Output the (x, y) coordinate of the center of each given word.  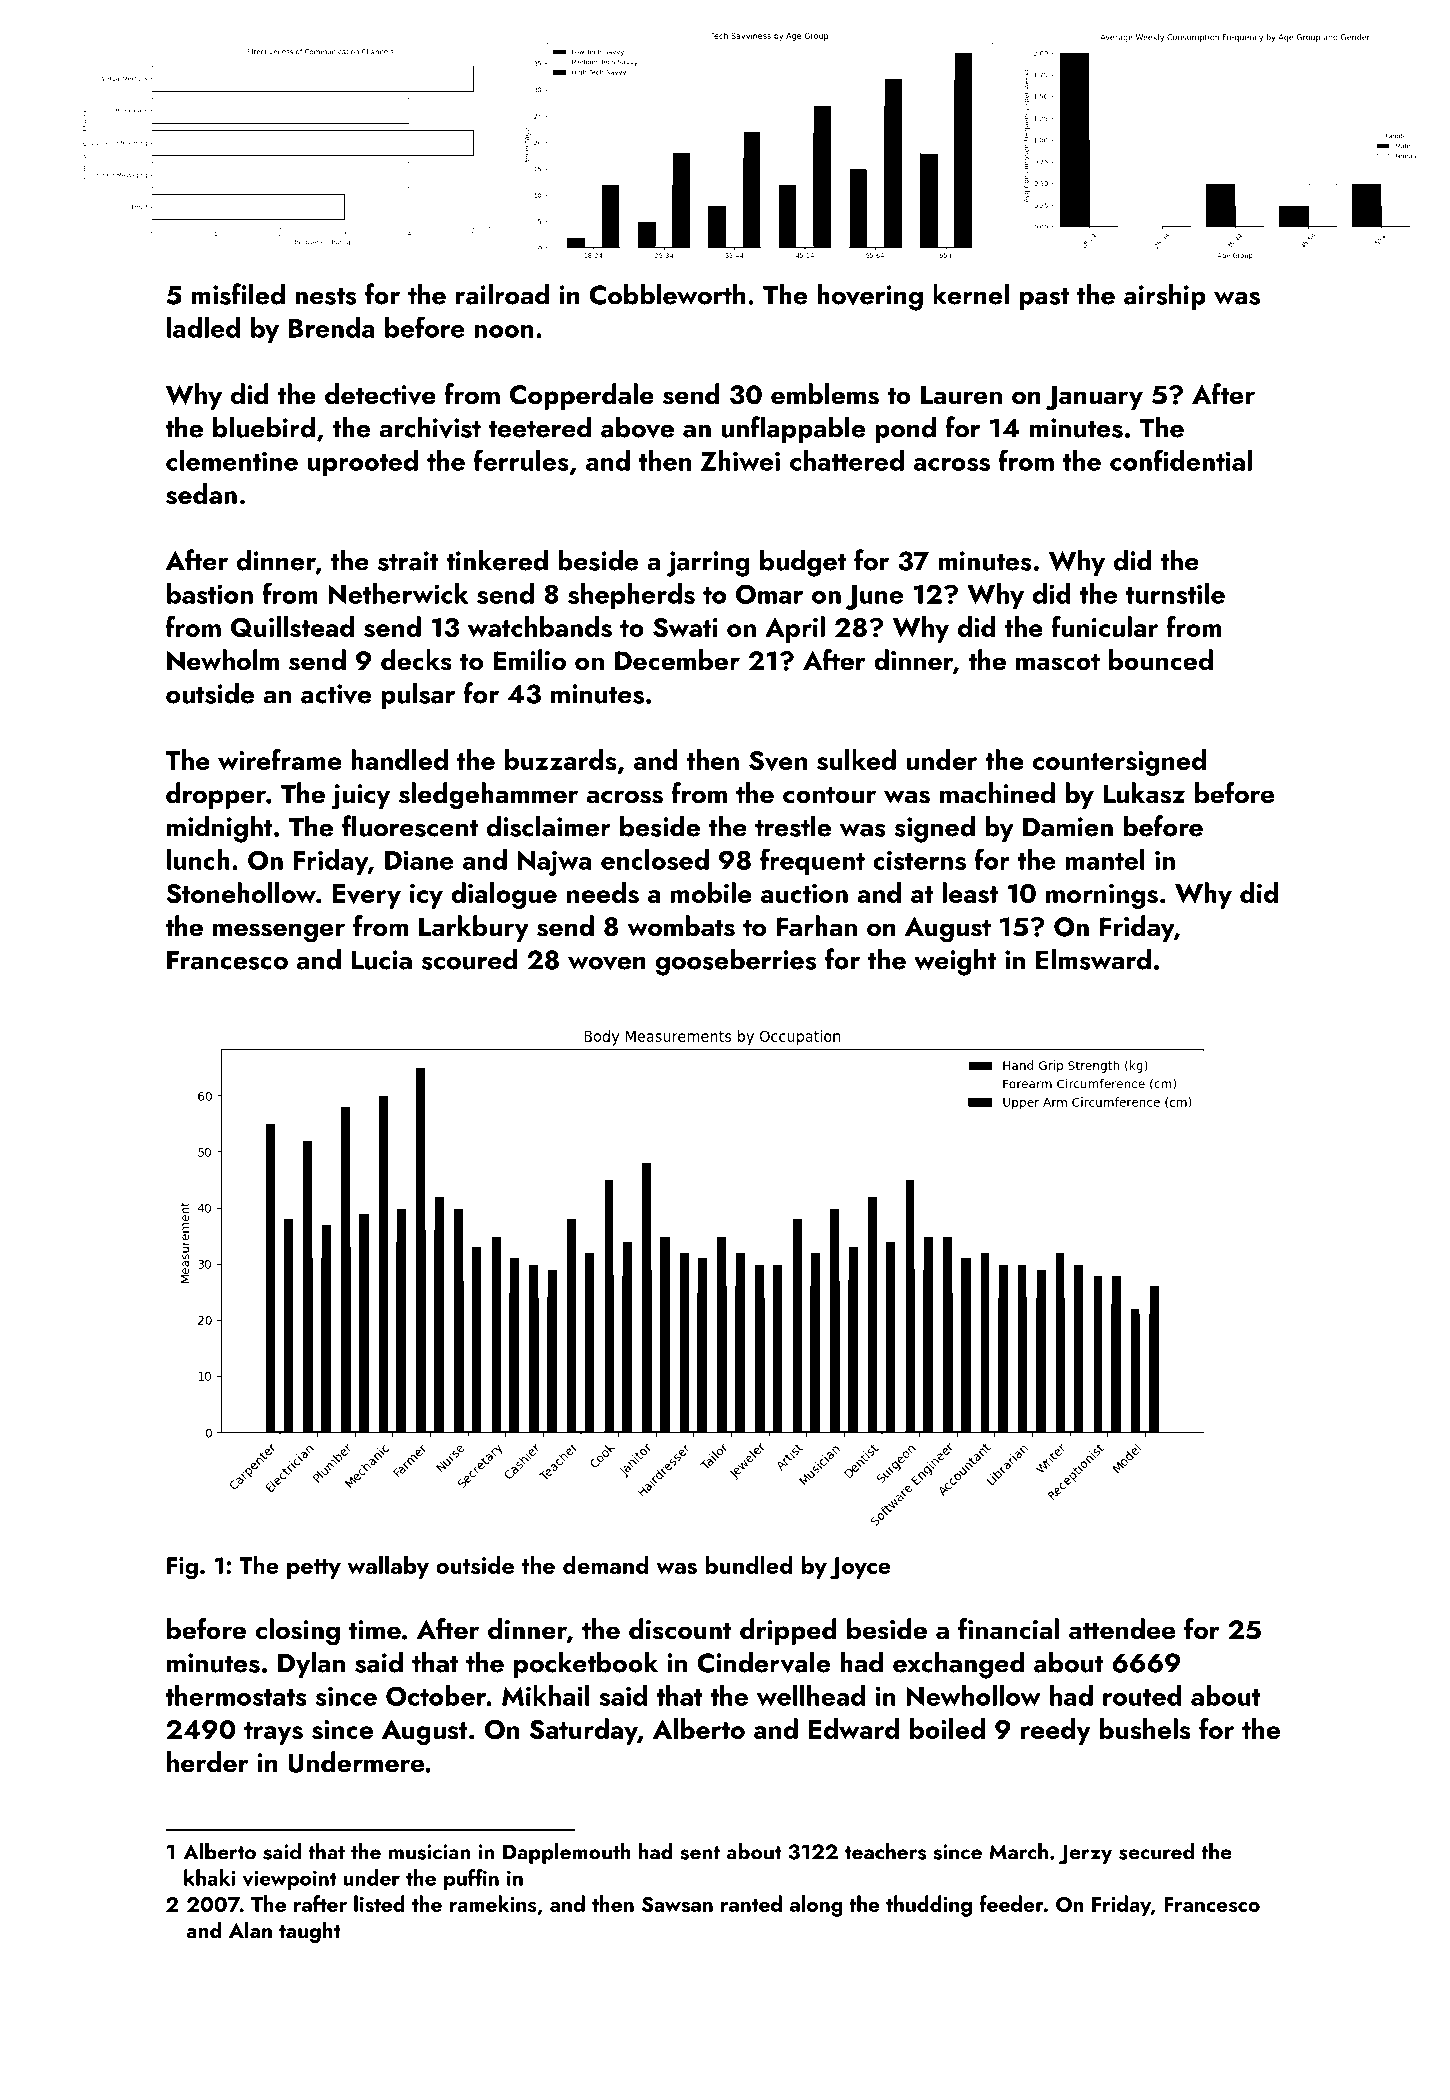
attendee (1122, 1629)
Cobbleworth (667, 294)
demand (605, 1564)
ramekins (493, 1903)
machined (997, 793)
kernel (971, 294)
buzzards (560, 759)
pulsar (418, 695)
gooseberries (736, 962)
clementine (232, 460)
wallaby (388, 1567)
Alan (250, 1929)
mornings (1102, 896)
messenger (279, 933)
